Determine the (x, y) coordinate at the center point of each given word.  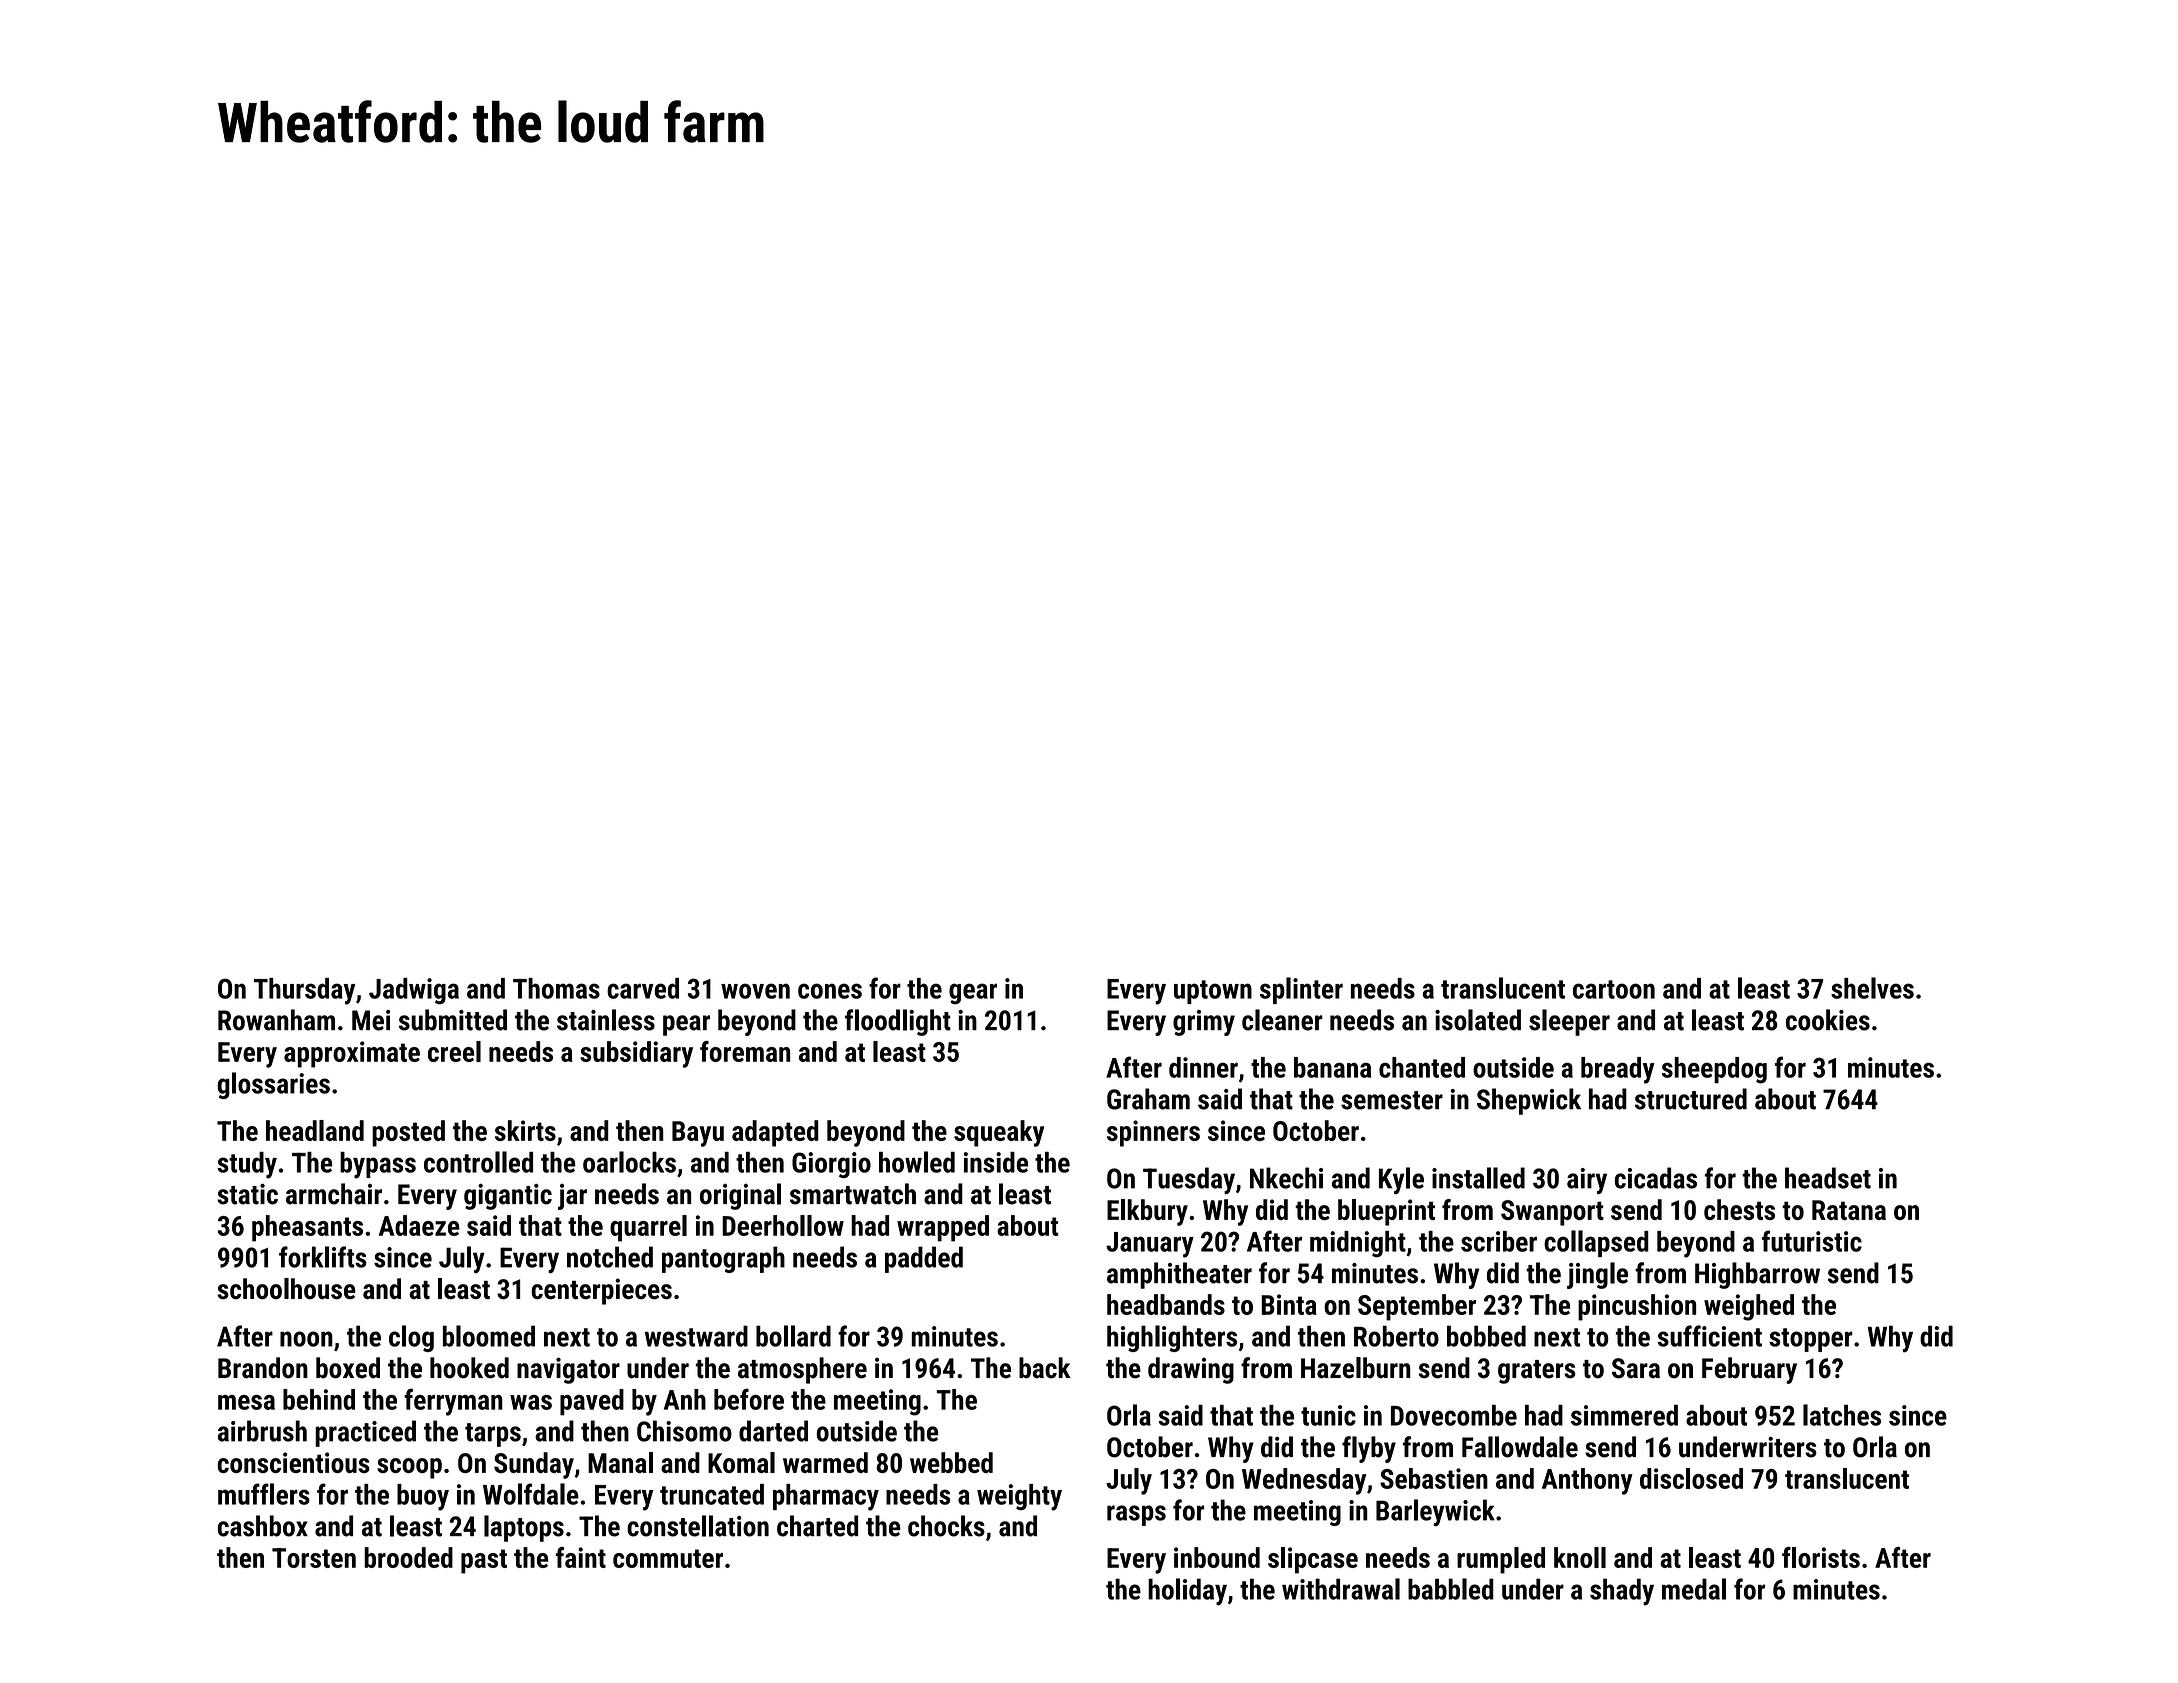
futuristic (1812, 1241)
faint (581, 1557)
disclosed (1691, 1478)
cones (830, 991)
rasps (1136, 1515)
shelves (1872, 988)
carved (643, 988)
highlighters (1172, 1338)
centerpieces (601, 1291)
